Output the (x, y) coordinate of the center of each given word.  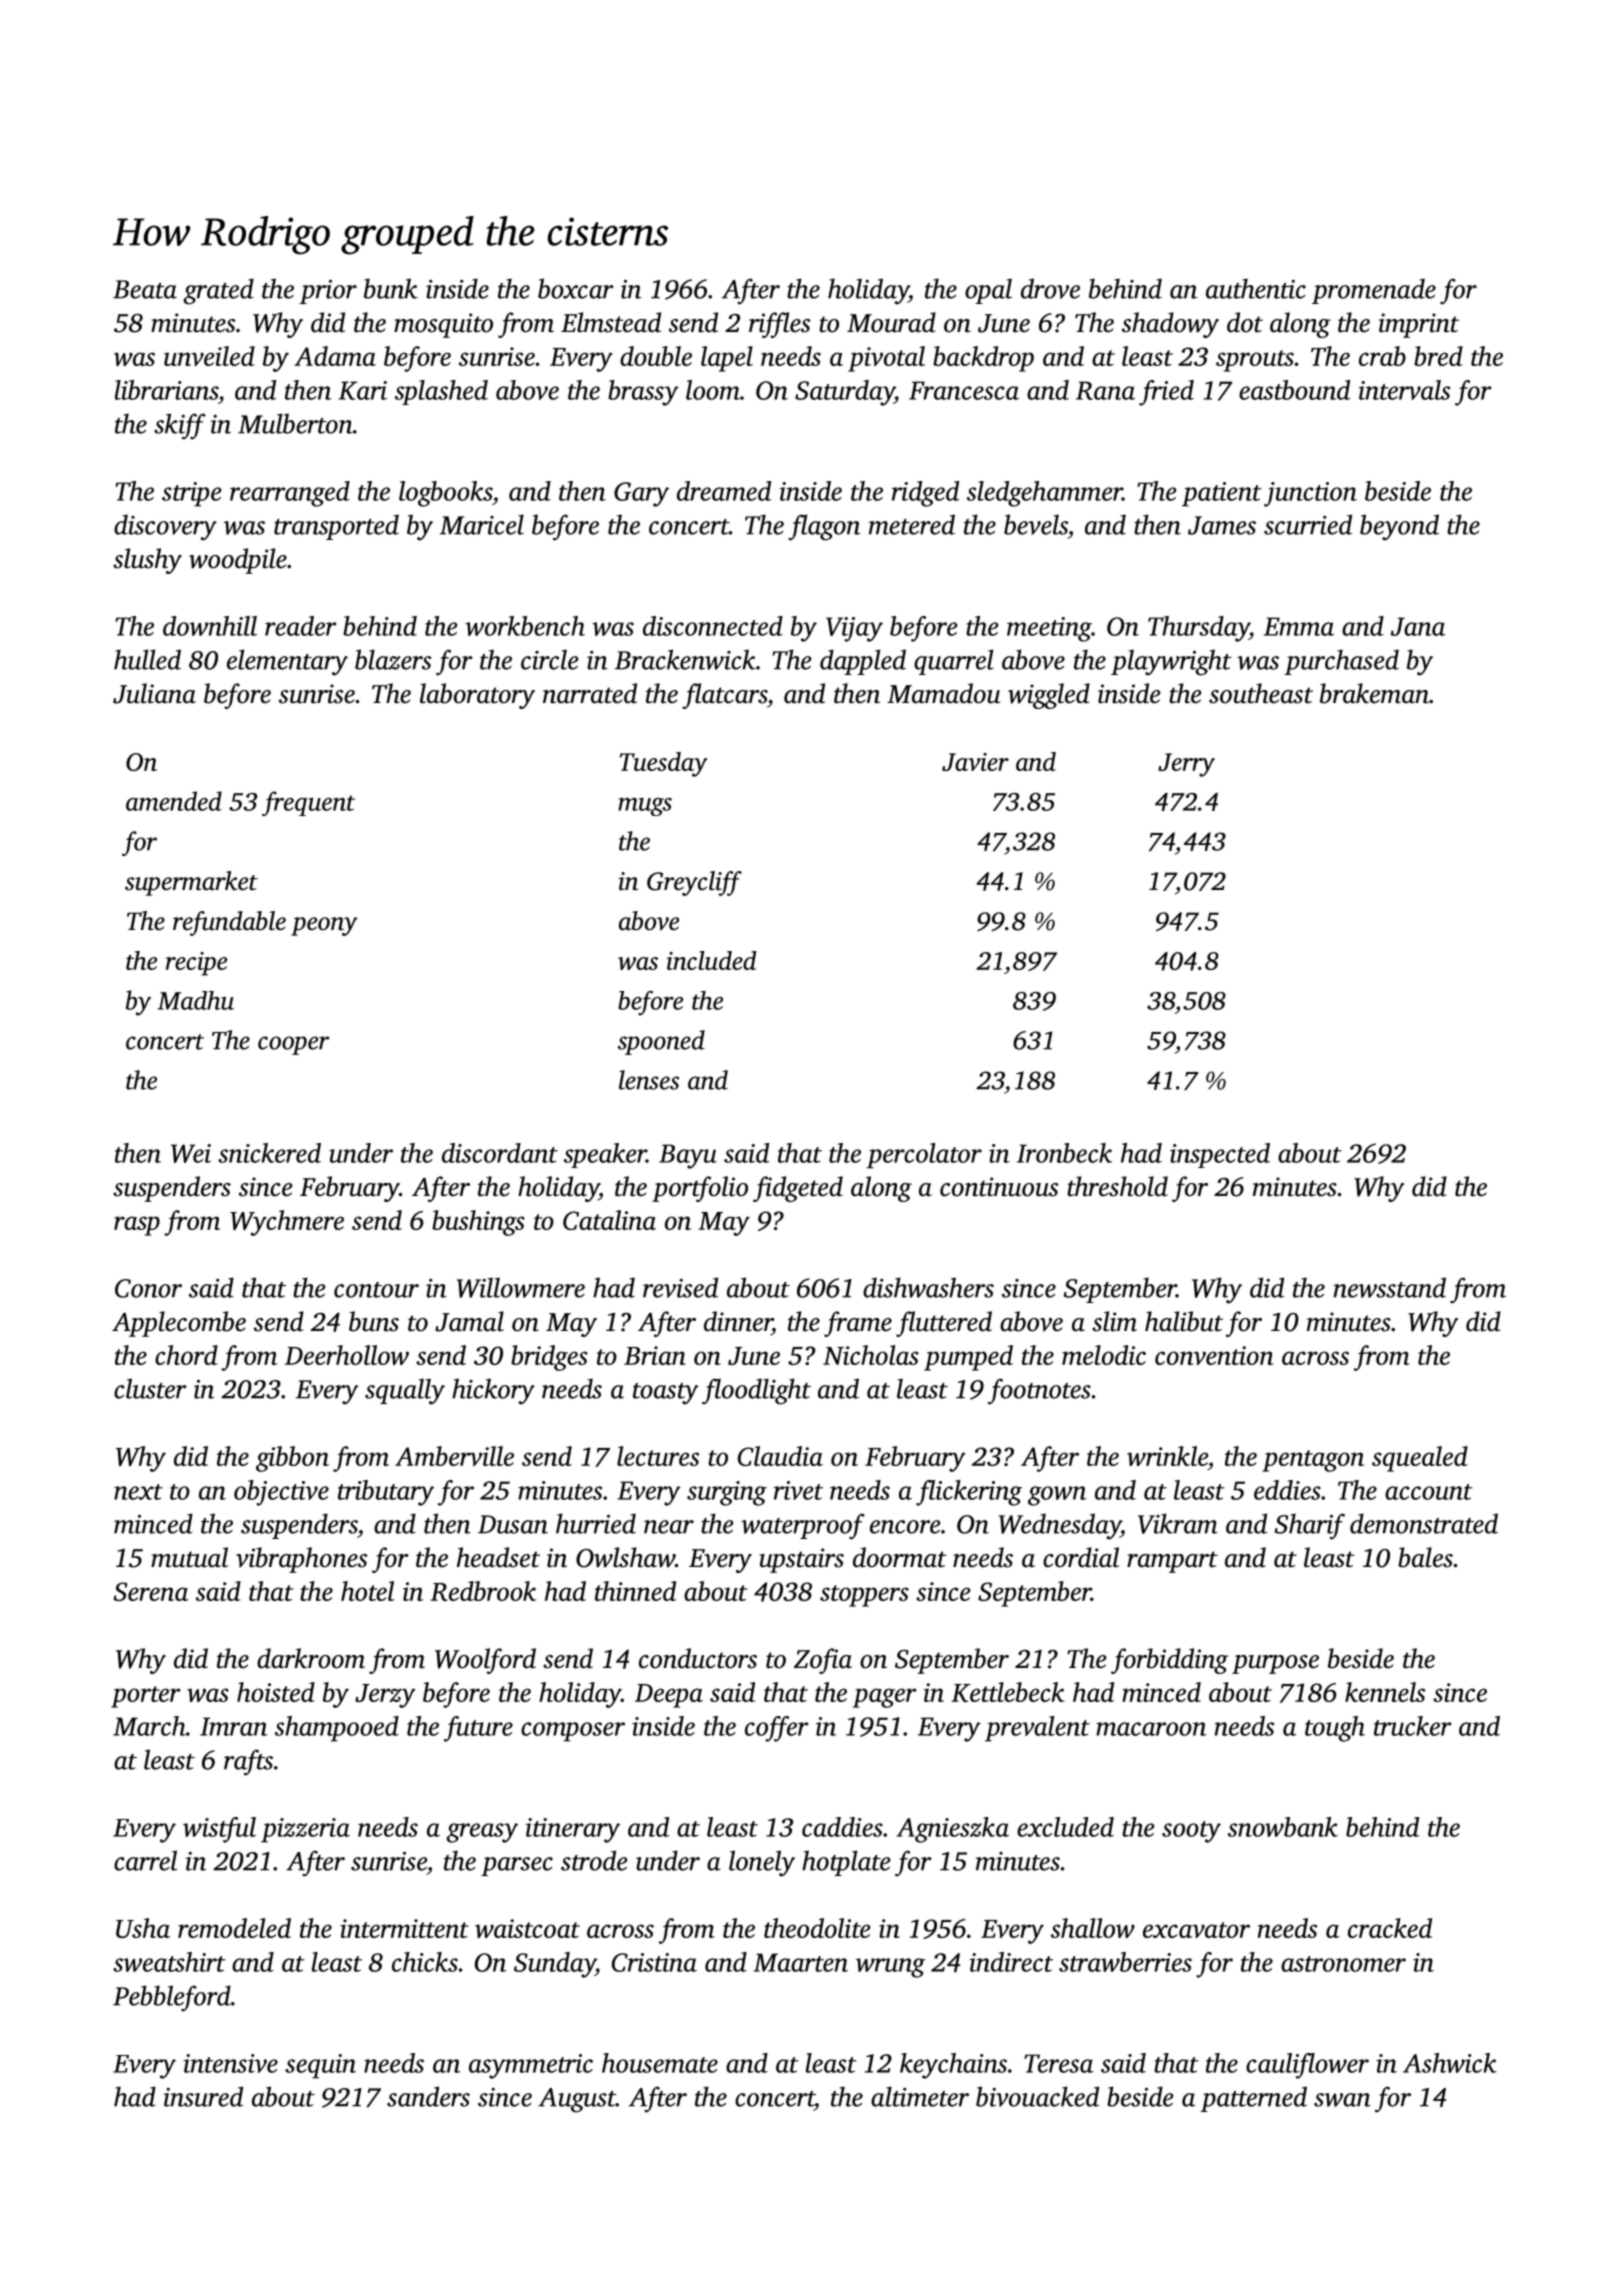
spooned (661, 1042)
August (577, 2100)
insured (203, 2096)
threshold (1117, 1186)
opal (988, 291)
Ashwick (1450, 2063)
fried (1166, 393)
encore (905, 1527)
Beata (145, 289)
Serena (150, 1591)
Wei (191, 1153)
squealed (1420, 1459)
